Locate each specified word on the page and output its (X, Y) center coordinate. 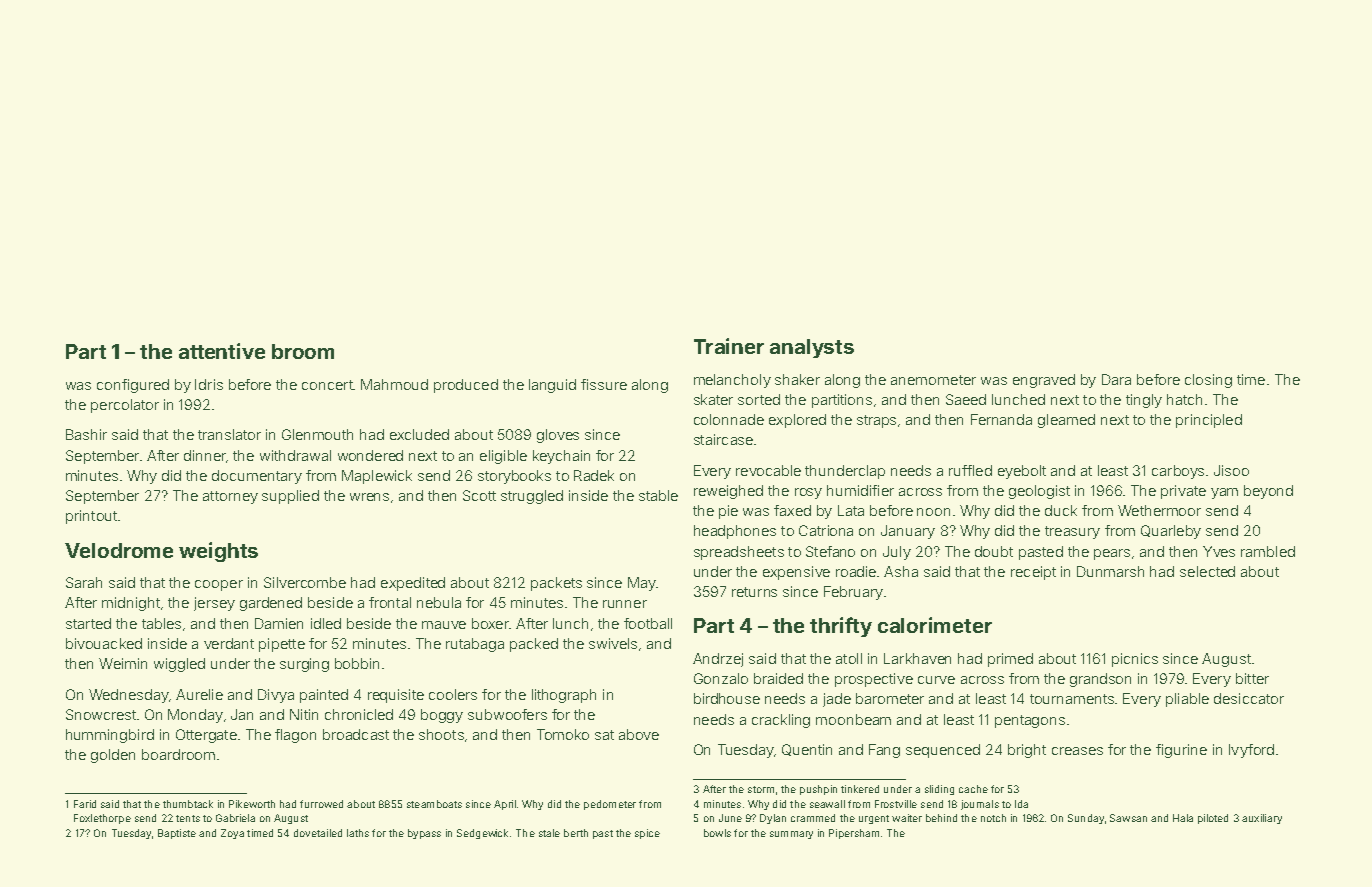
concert (327, 385)
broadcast (356, 734)
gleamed (1066, 421)
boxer (490, 623)
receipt (1033, 573)
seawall (827, 804)
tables (161, 623)
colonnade (729, 419)
